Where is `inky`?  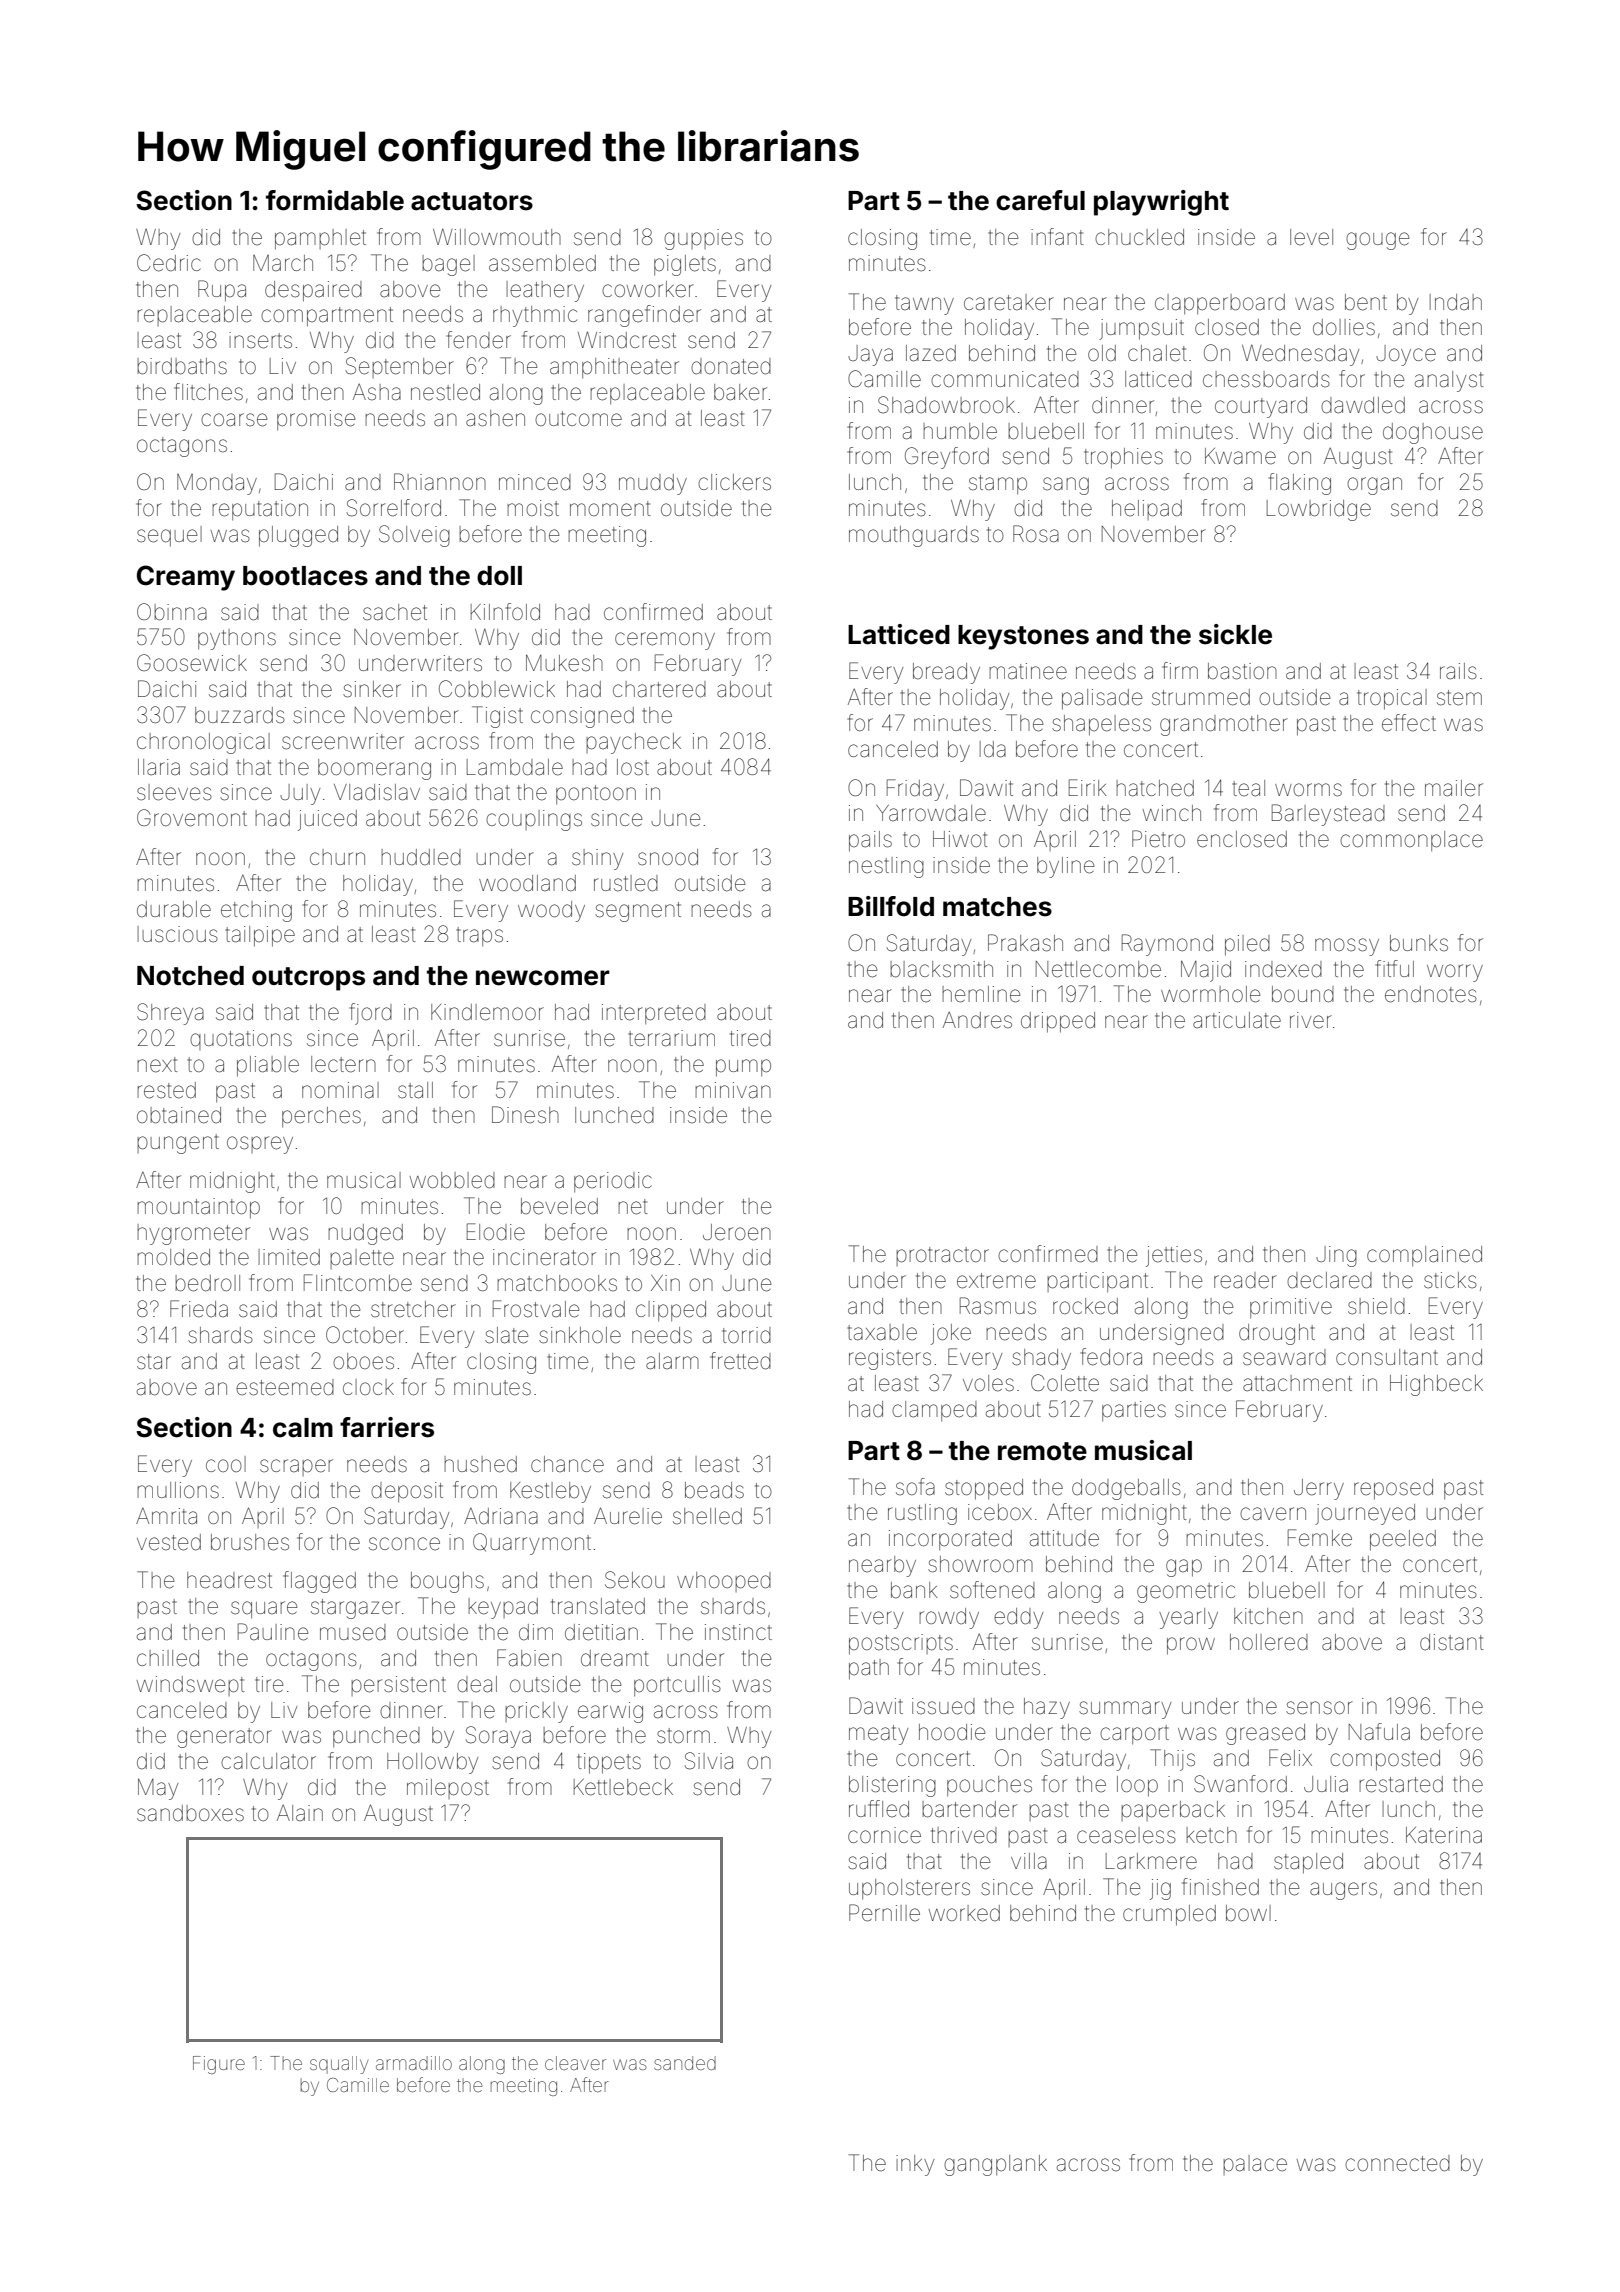 inky is located at coordinates (915, 2165).
